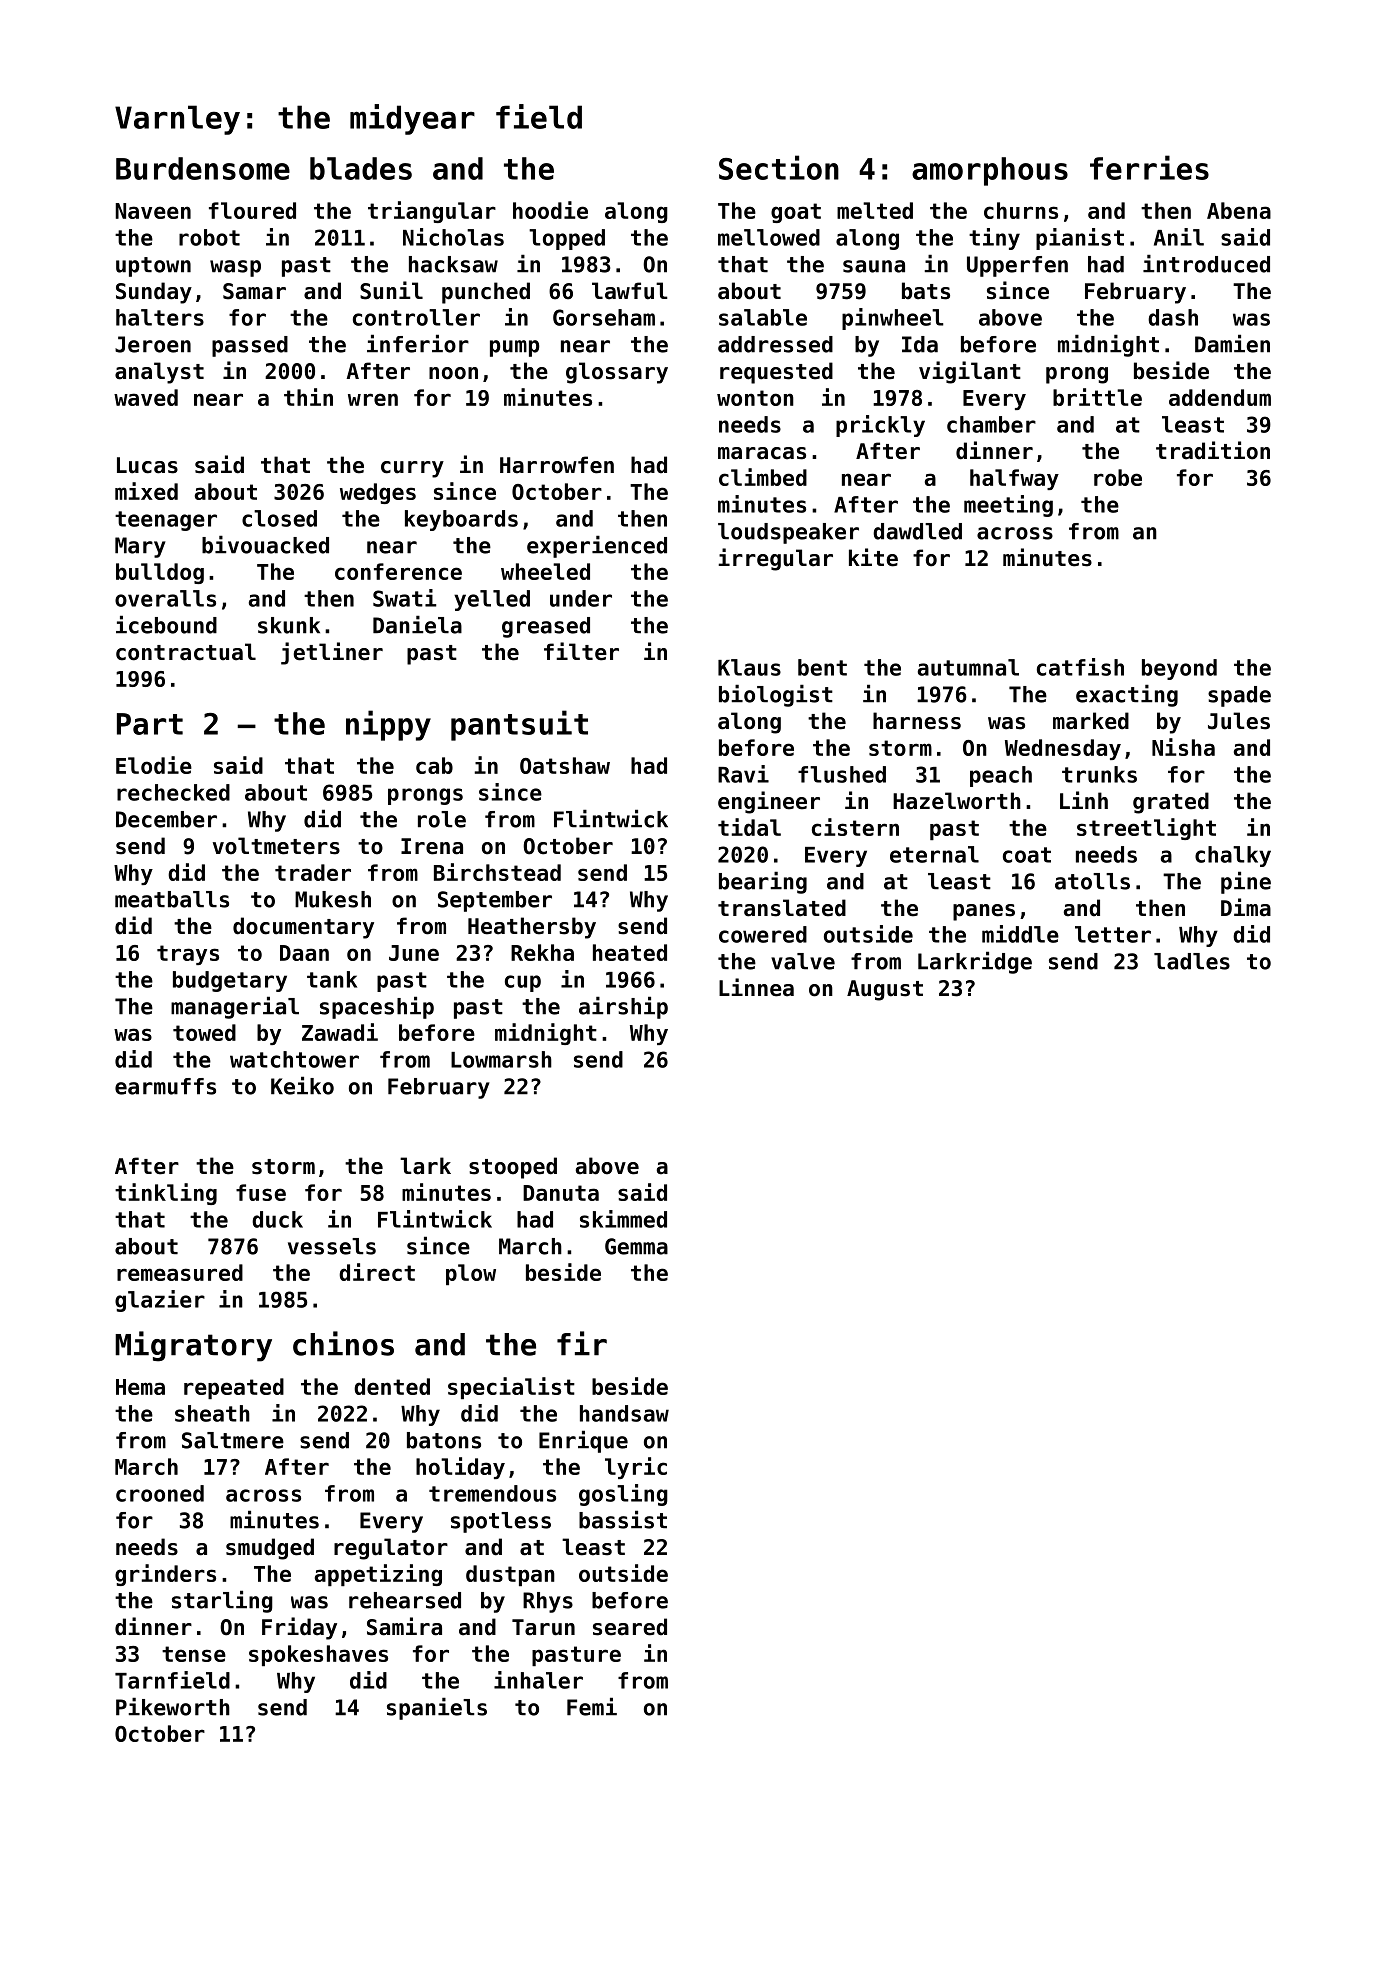 This document has width=1386, height=1969. Describe the element at coordinates (1080, 667) in the document. I see `catfish` at that location.
